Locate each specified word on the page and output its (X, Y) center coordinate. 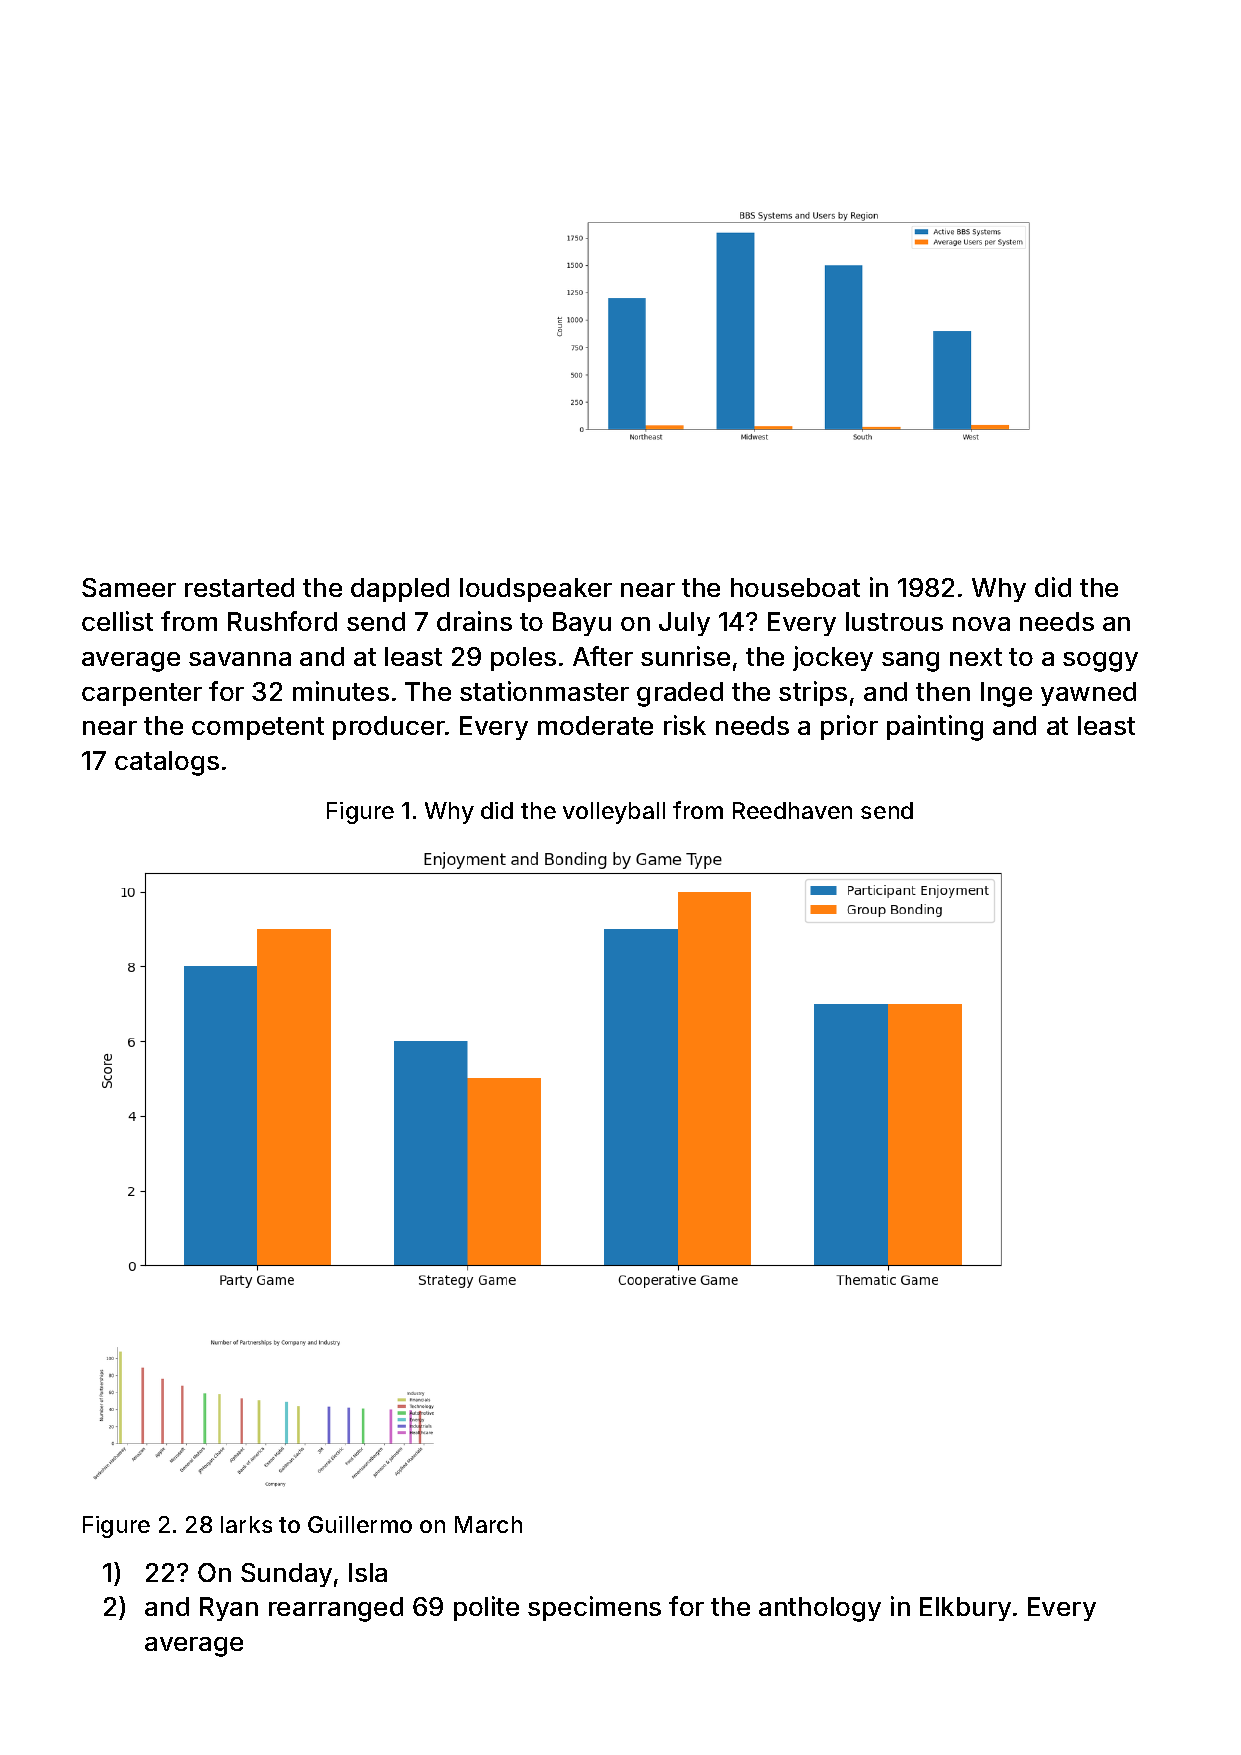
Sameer (129, 587)
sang (910, 662)
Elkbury (965, 1609)
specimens (594, 1608)
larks (246, 1524)
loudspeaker (536, 590)
